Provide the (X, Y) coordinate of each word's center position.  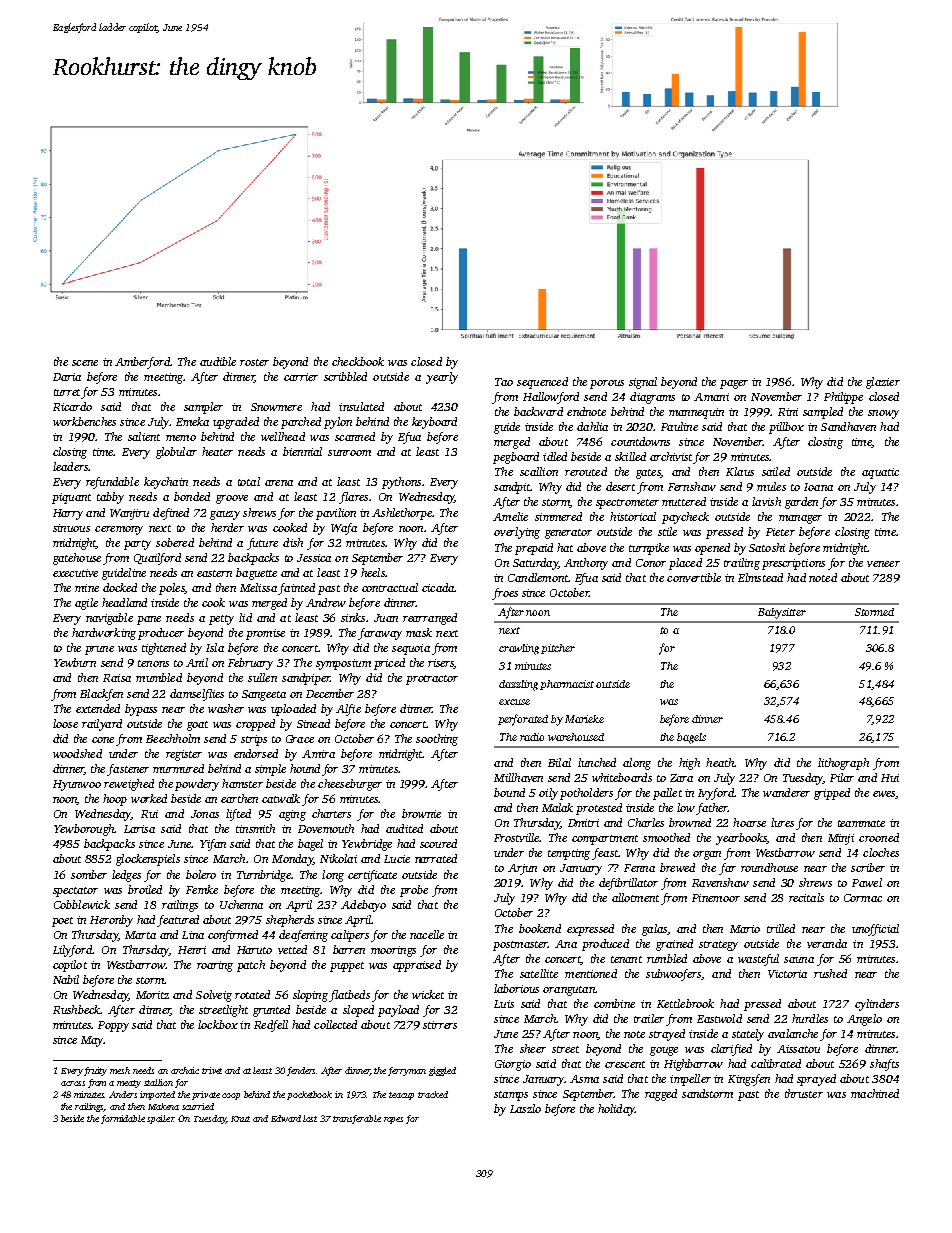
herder (227, 527)
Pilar (842, 777)
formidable (123, 1119)
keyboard (434, 423)
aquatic (880, 473)
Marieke (584, 719)
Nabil (66, 979)
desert (620, 486)
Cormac (863, 898)
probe (414, 891)
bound (509, 792)
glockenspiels (148, 860)
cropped (255, 725)
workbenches (84, 421)
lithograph (843, 764)
